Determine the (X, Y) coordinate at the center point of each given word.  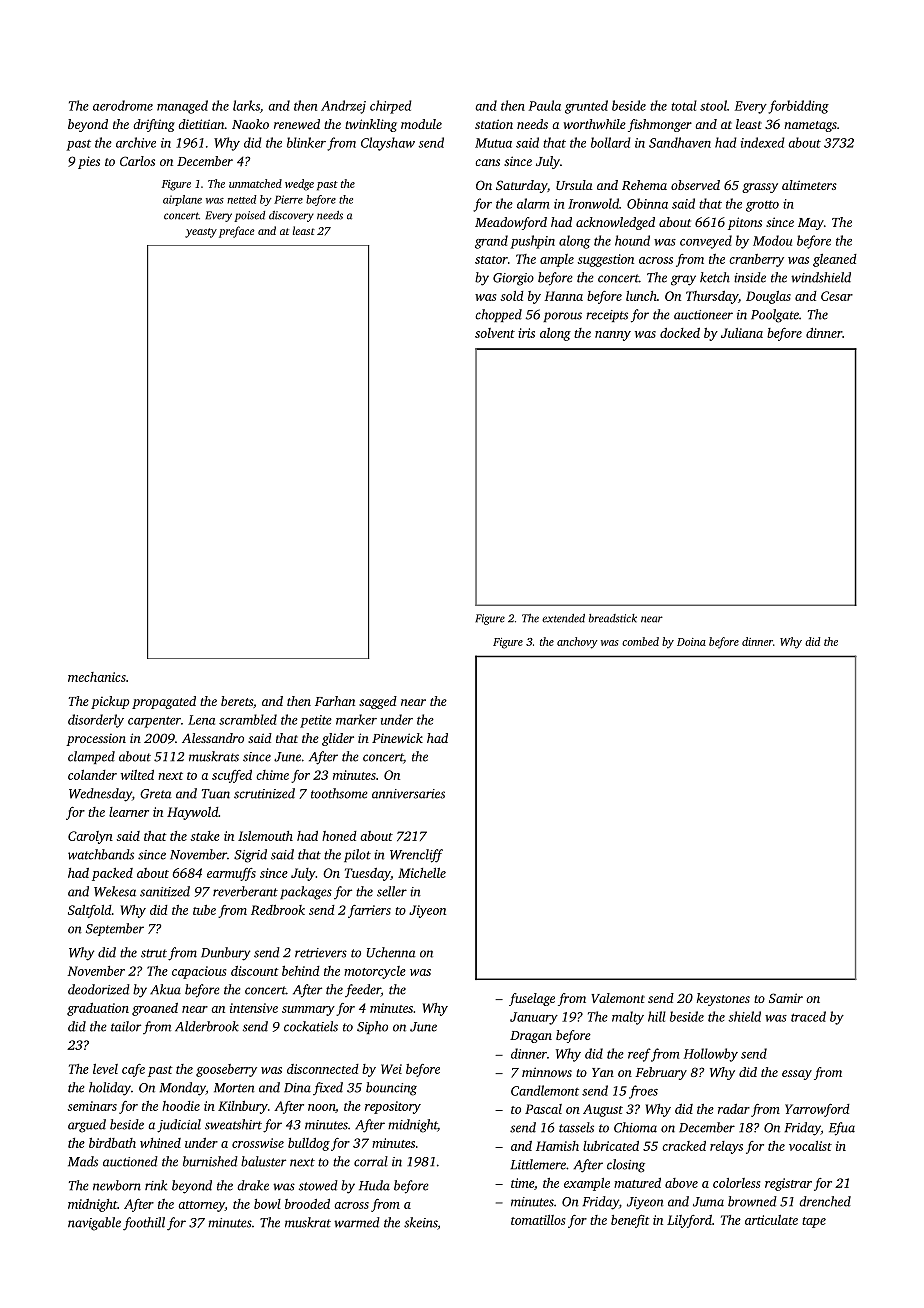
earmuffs (231, 874)
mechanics (97, 677)
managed (182, 107)
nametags (810, 126)
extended (563, 618)
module (421, 124)
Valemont (618, 998)
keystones (723, 999)
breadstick (613, 618)
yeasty (201, 233)
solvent (495, 333)
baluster (263, 1161)
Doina (691, 642)
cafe (133, 1070)
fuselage (532, 999)
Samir (786, 998)
